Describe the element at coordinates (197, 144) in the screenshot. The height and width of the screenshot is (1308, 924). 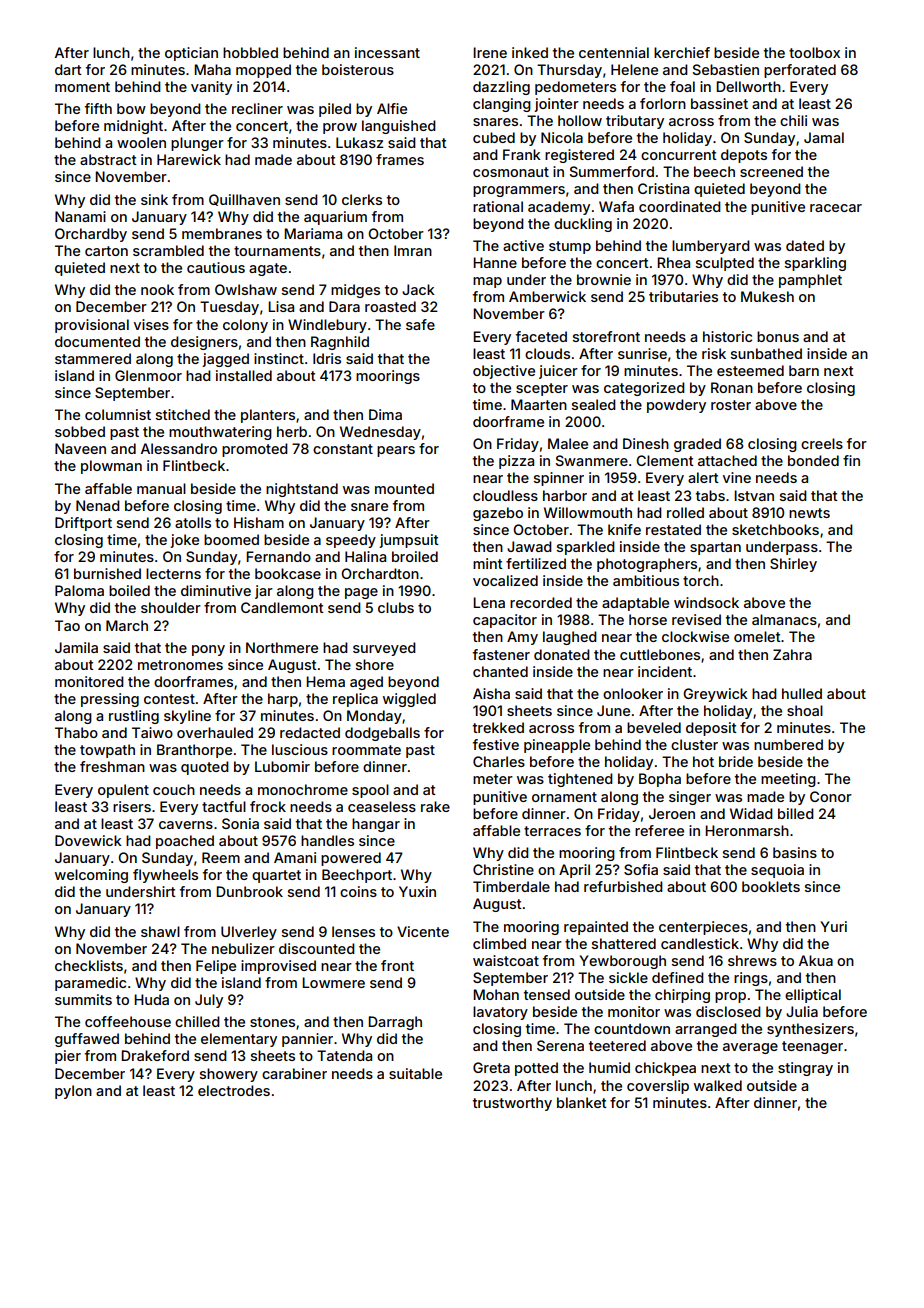
I see `plunger` at that location.
